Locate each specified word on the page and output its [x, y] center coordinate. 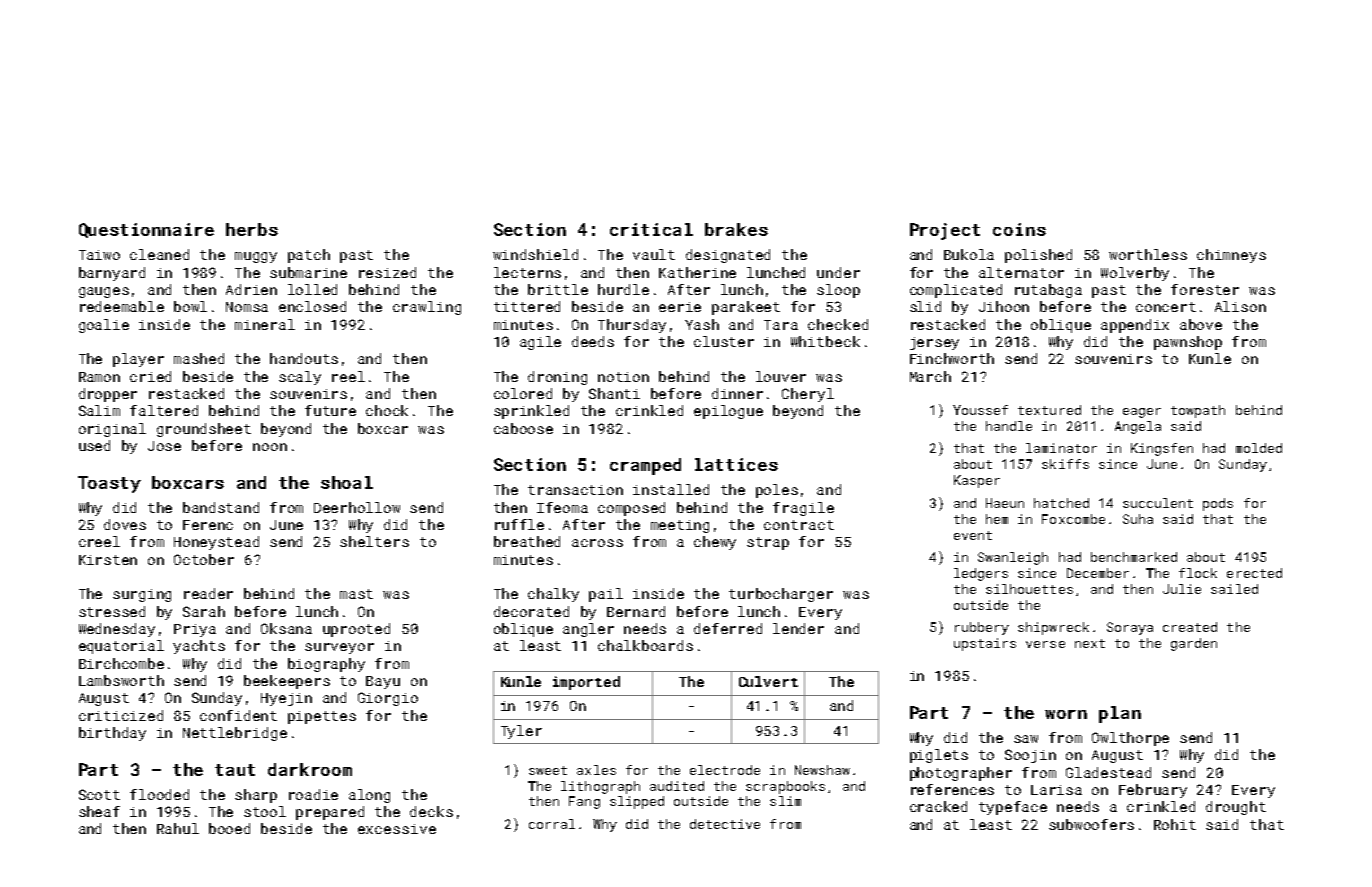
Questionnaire [146, 230]
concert [1166, 307]
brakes [736, 229]
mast [356, 594]
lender [798, 628]
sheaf [99, 811]
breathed [527, 541]
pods [1218, 504]
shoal [347, 482]
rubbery [982, 628]
